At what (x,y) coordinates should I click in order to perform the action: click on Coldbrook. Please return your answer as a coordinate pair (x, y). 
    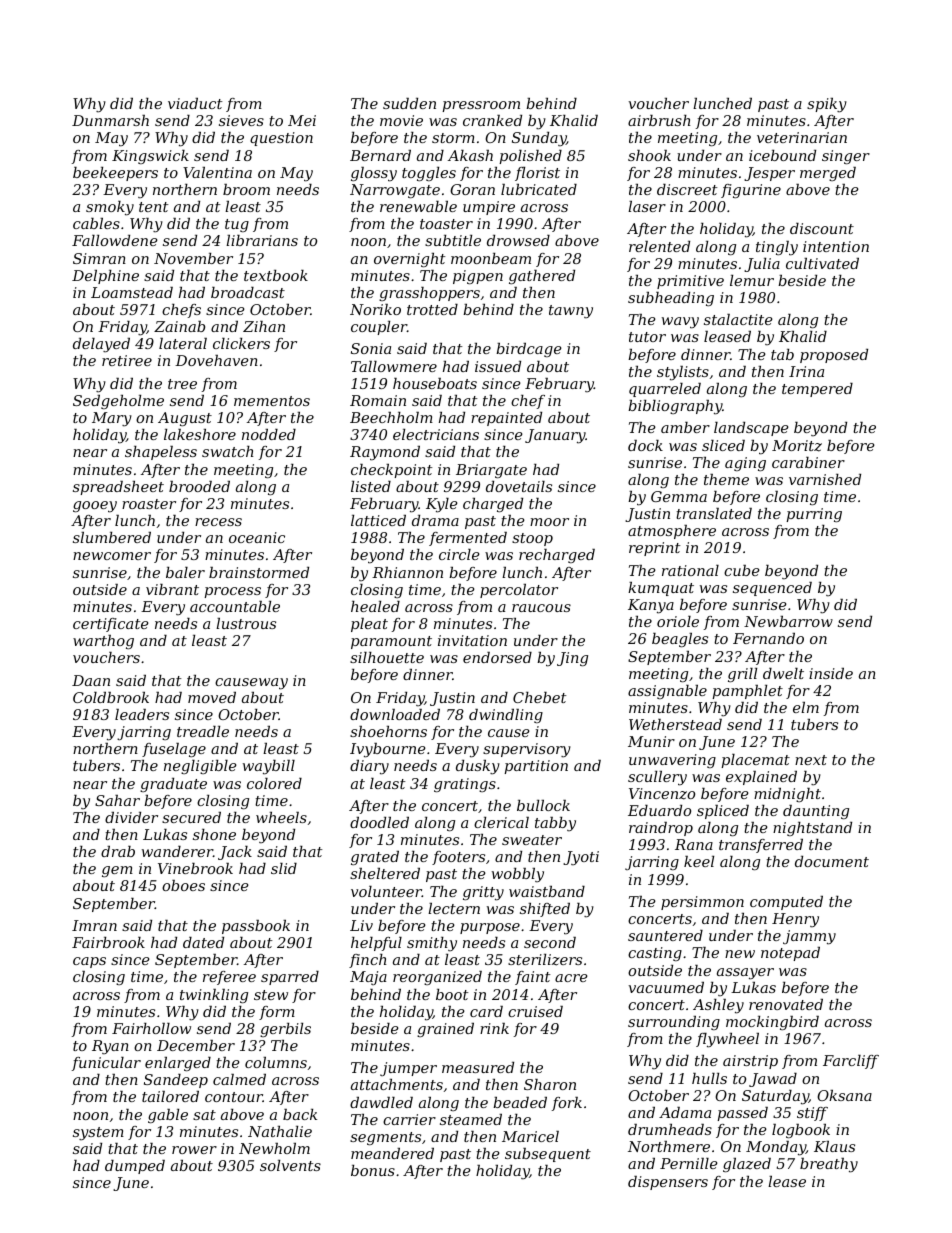
    Looking at the image, I should click on (111, 697).
